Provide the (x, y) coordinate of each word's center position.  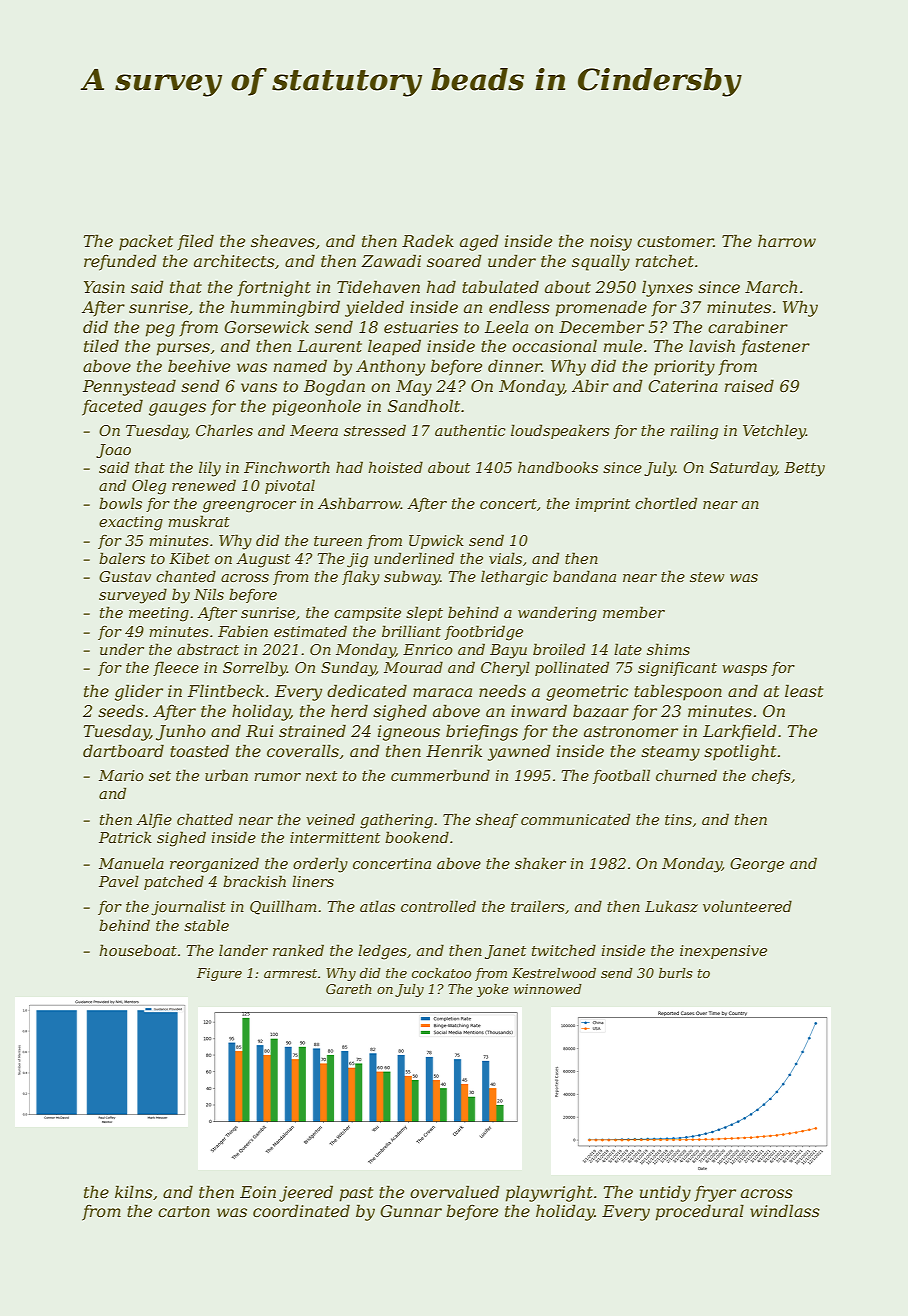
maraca (442, 692)
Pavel (119, 881)
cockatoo (441, 973)
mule (623, 345)
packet (146, 242)
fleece (176, 668)
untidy (665, 1193)
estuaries (421, 327)
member (634, 612)
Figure (219, 974)
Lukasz (671, 906)
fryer (715, 1194)
